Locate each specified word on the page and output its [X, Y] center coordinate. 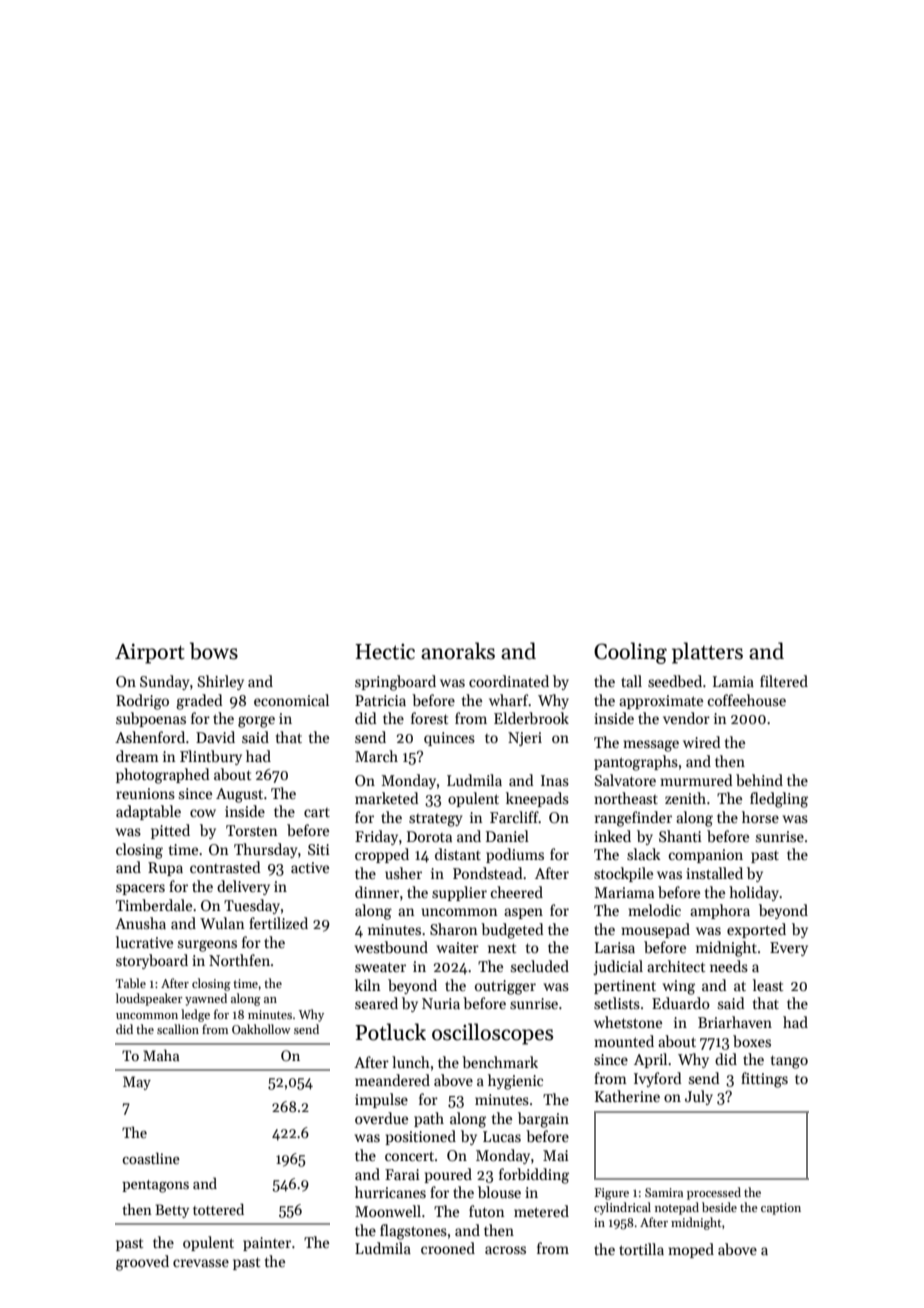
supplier [459, 893]
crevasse [201, 1263]
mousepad [655, 930]
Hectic [385, 652]
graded [199, 702]
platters [707, 653]
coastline [151, 1158]
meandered [392, 1080]
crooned [448, 1248]
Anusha [140, 923]
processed [714, 1193]
